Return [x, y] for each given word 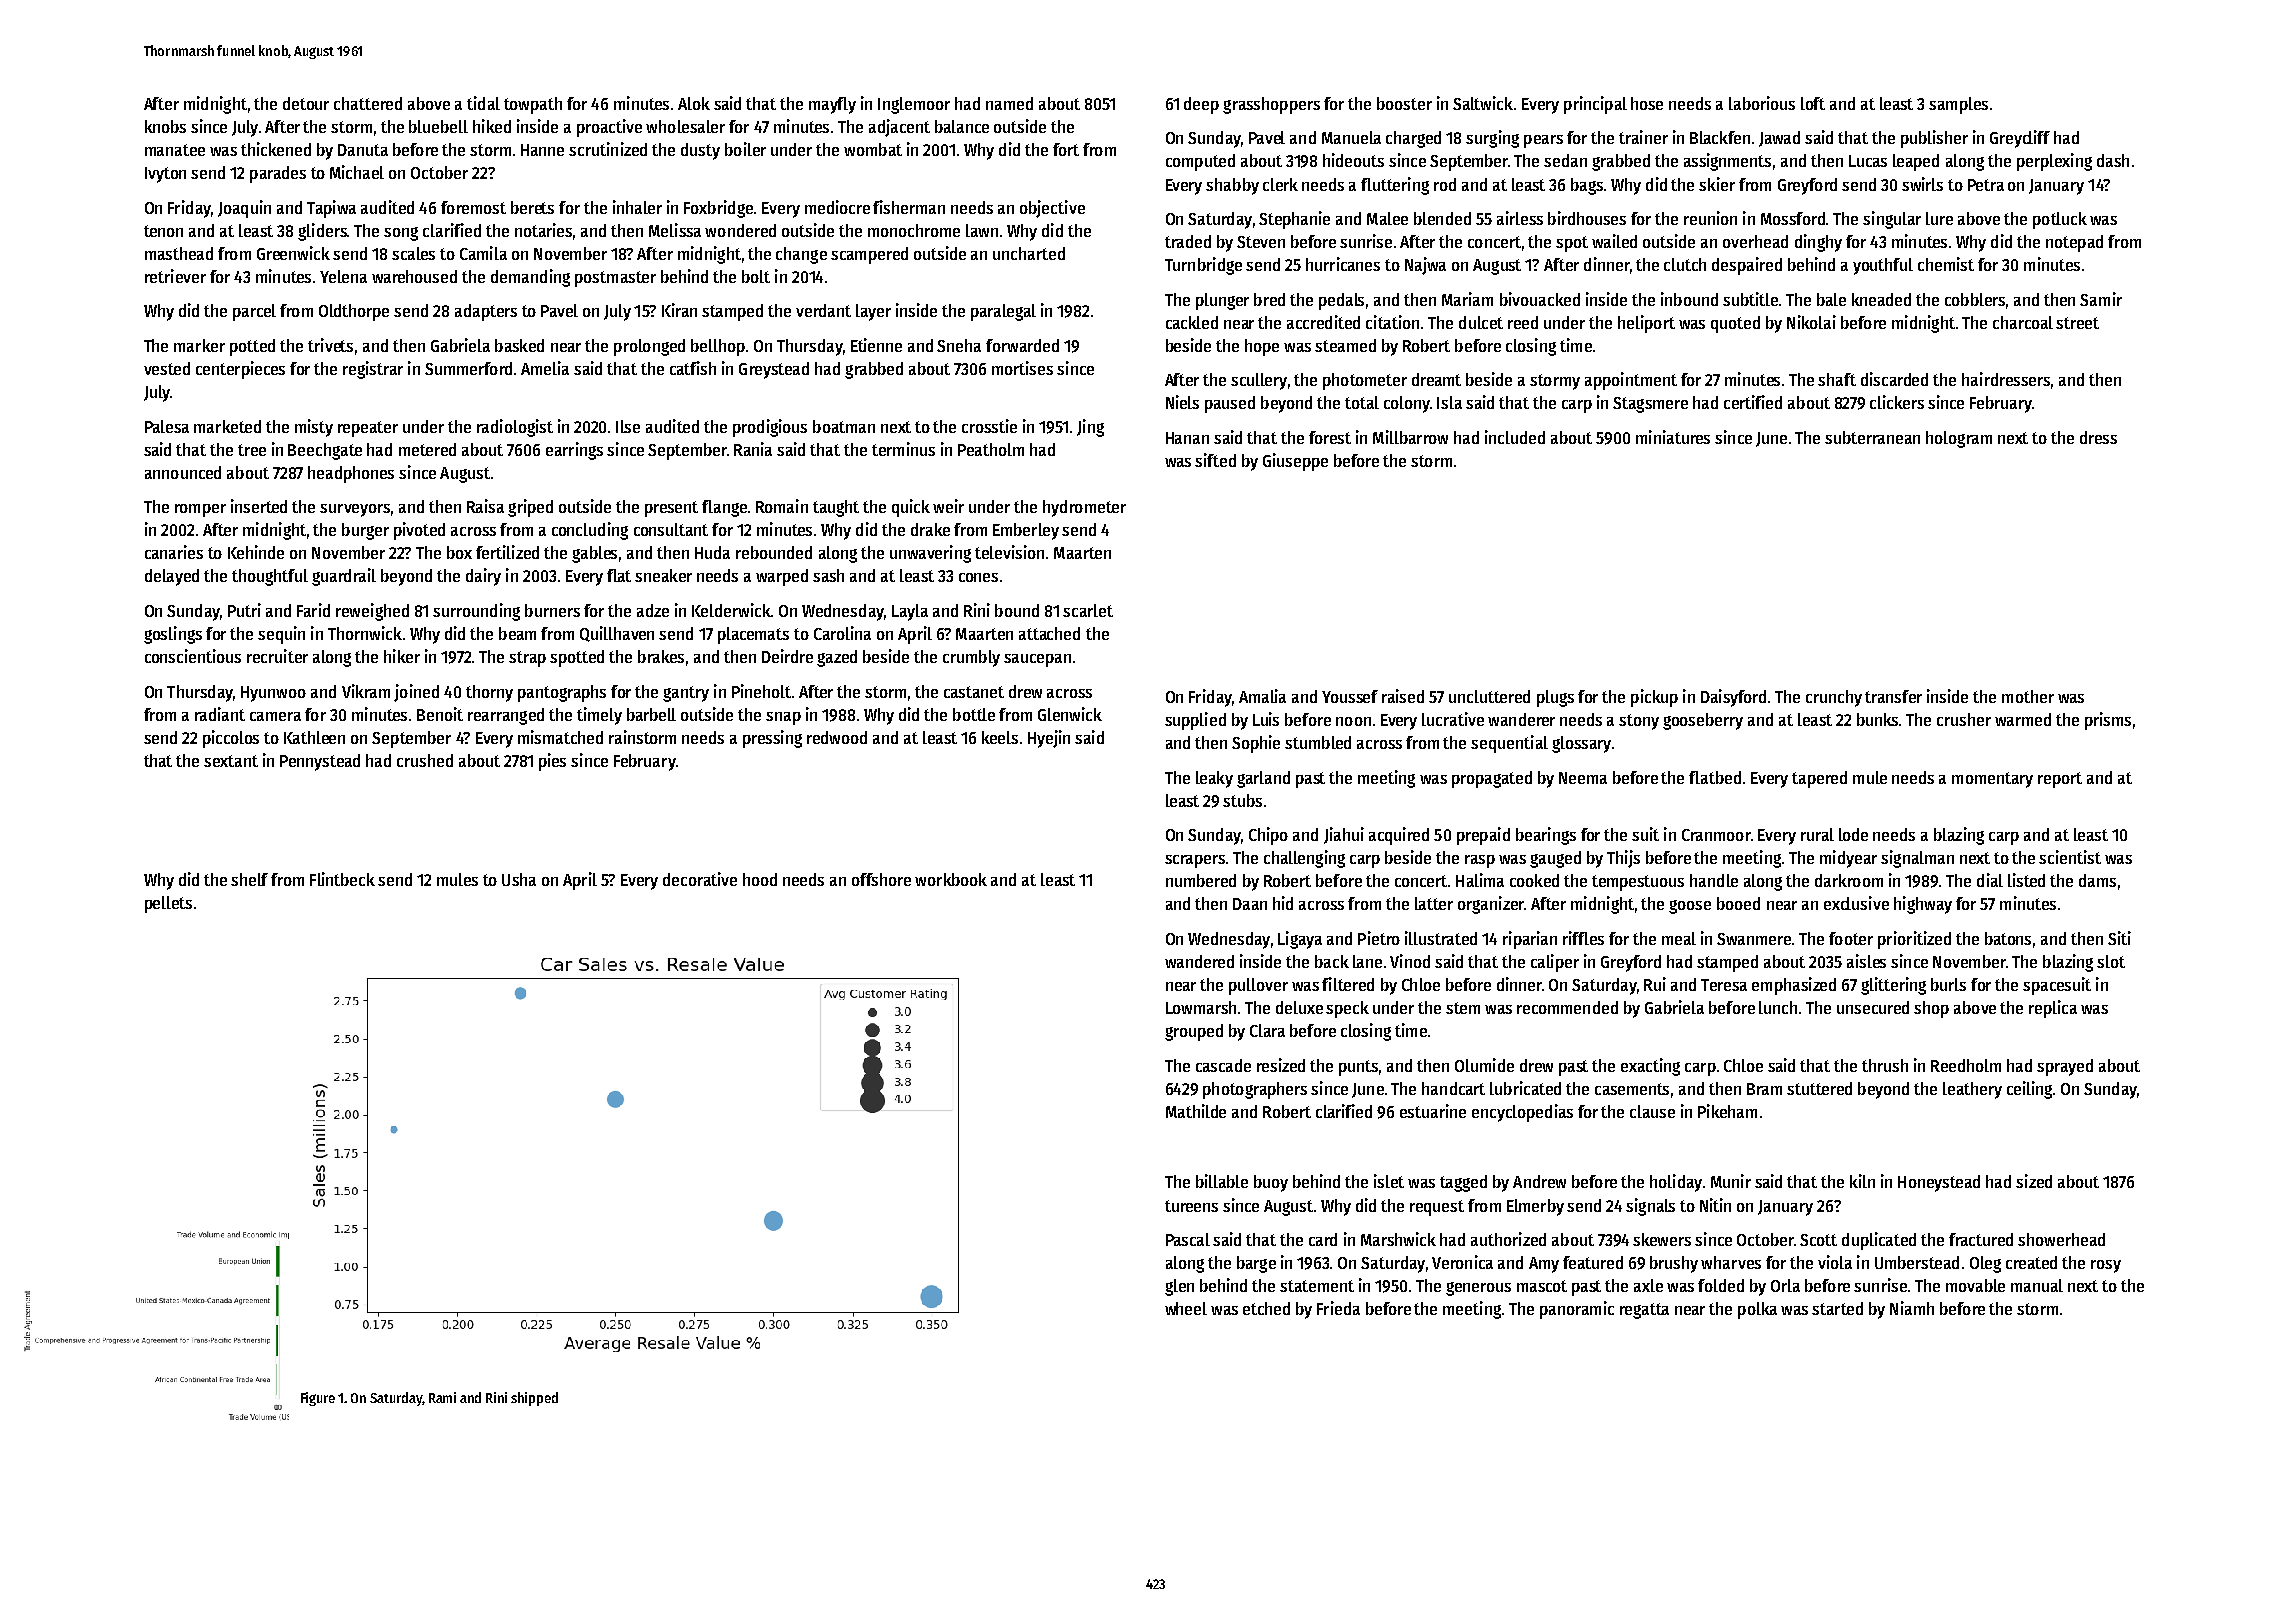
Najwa [1425, 266]
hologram [1959, 439]
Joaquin [244, 209]
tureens [1191, 1206]
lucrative [1453, 719]
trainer [1643, 137]
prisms [2108, 721]
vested [167, 368]
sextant [231, 761]
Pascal [1188, 1239]
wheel [1186, 1308]
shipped [534, 1399]
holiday [1676, 1183]
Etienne [876, 345]
